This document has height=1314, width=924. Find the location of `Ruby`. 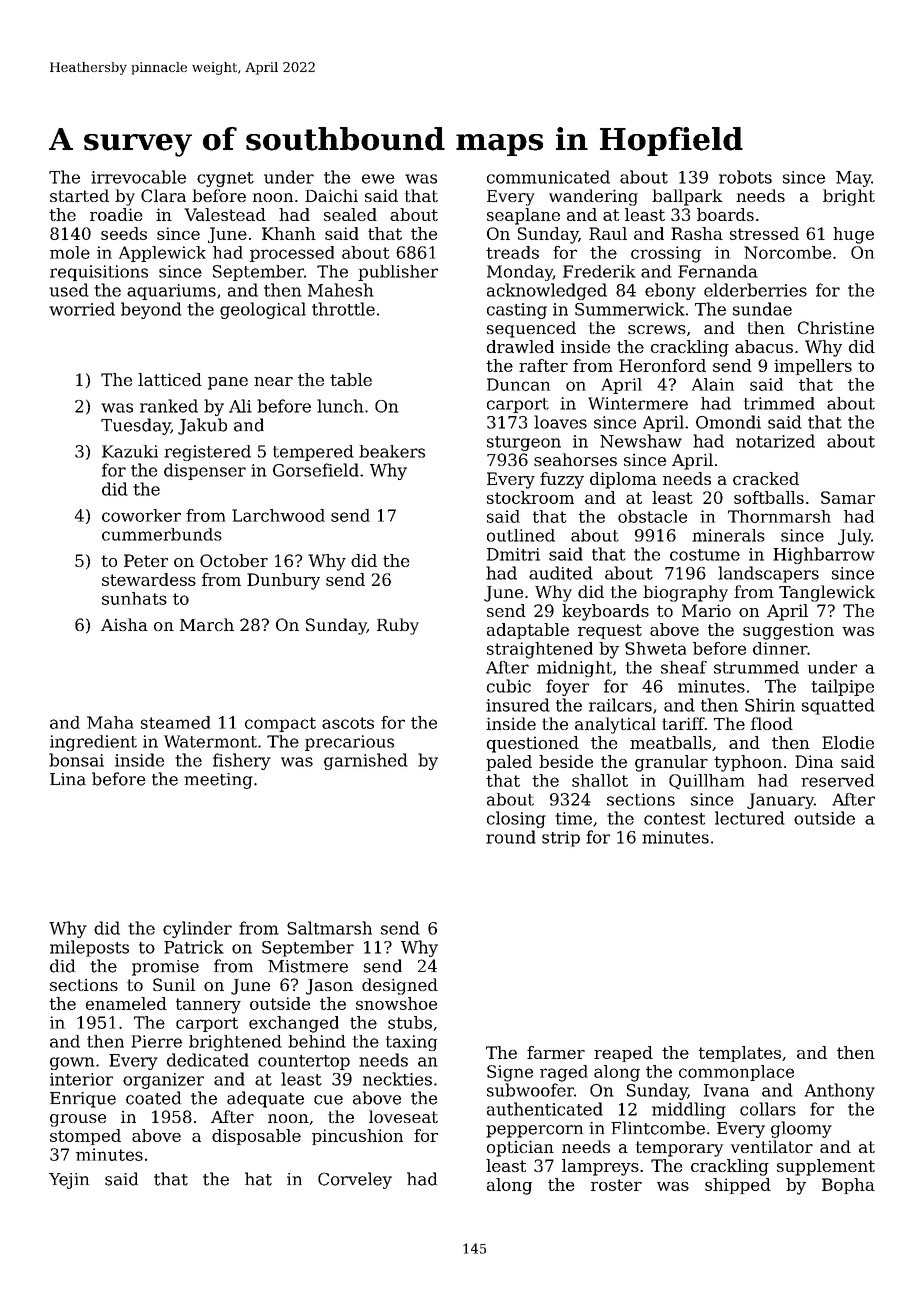

Ruby is located at coordinates (398, 626).
